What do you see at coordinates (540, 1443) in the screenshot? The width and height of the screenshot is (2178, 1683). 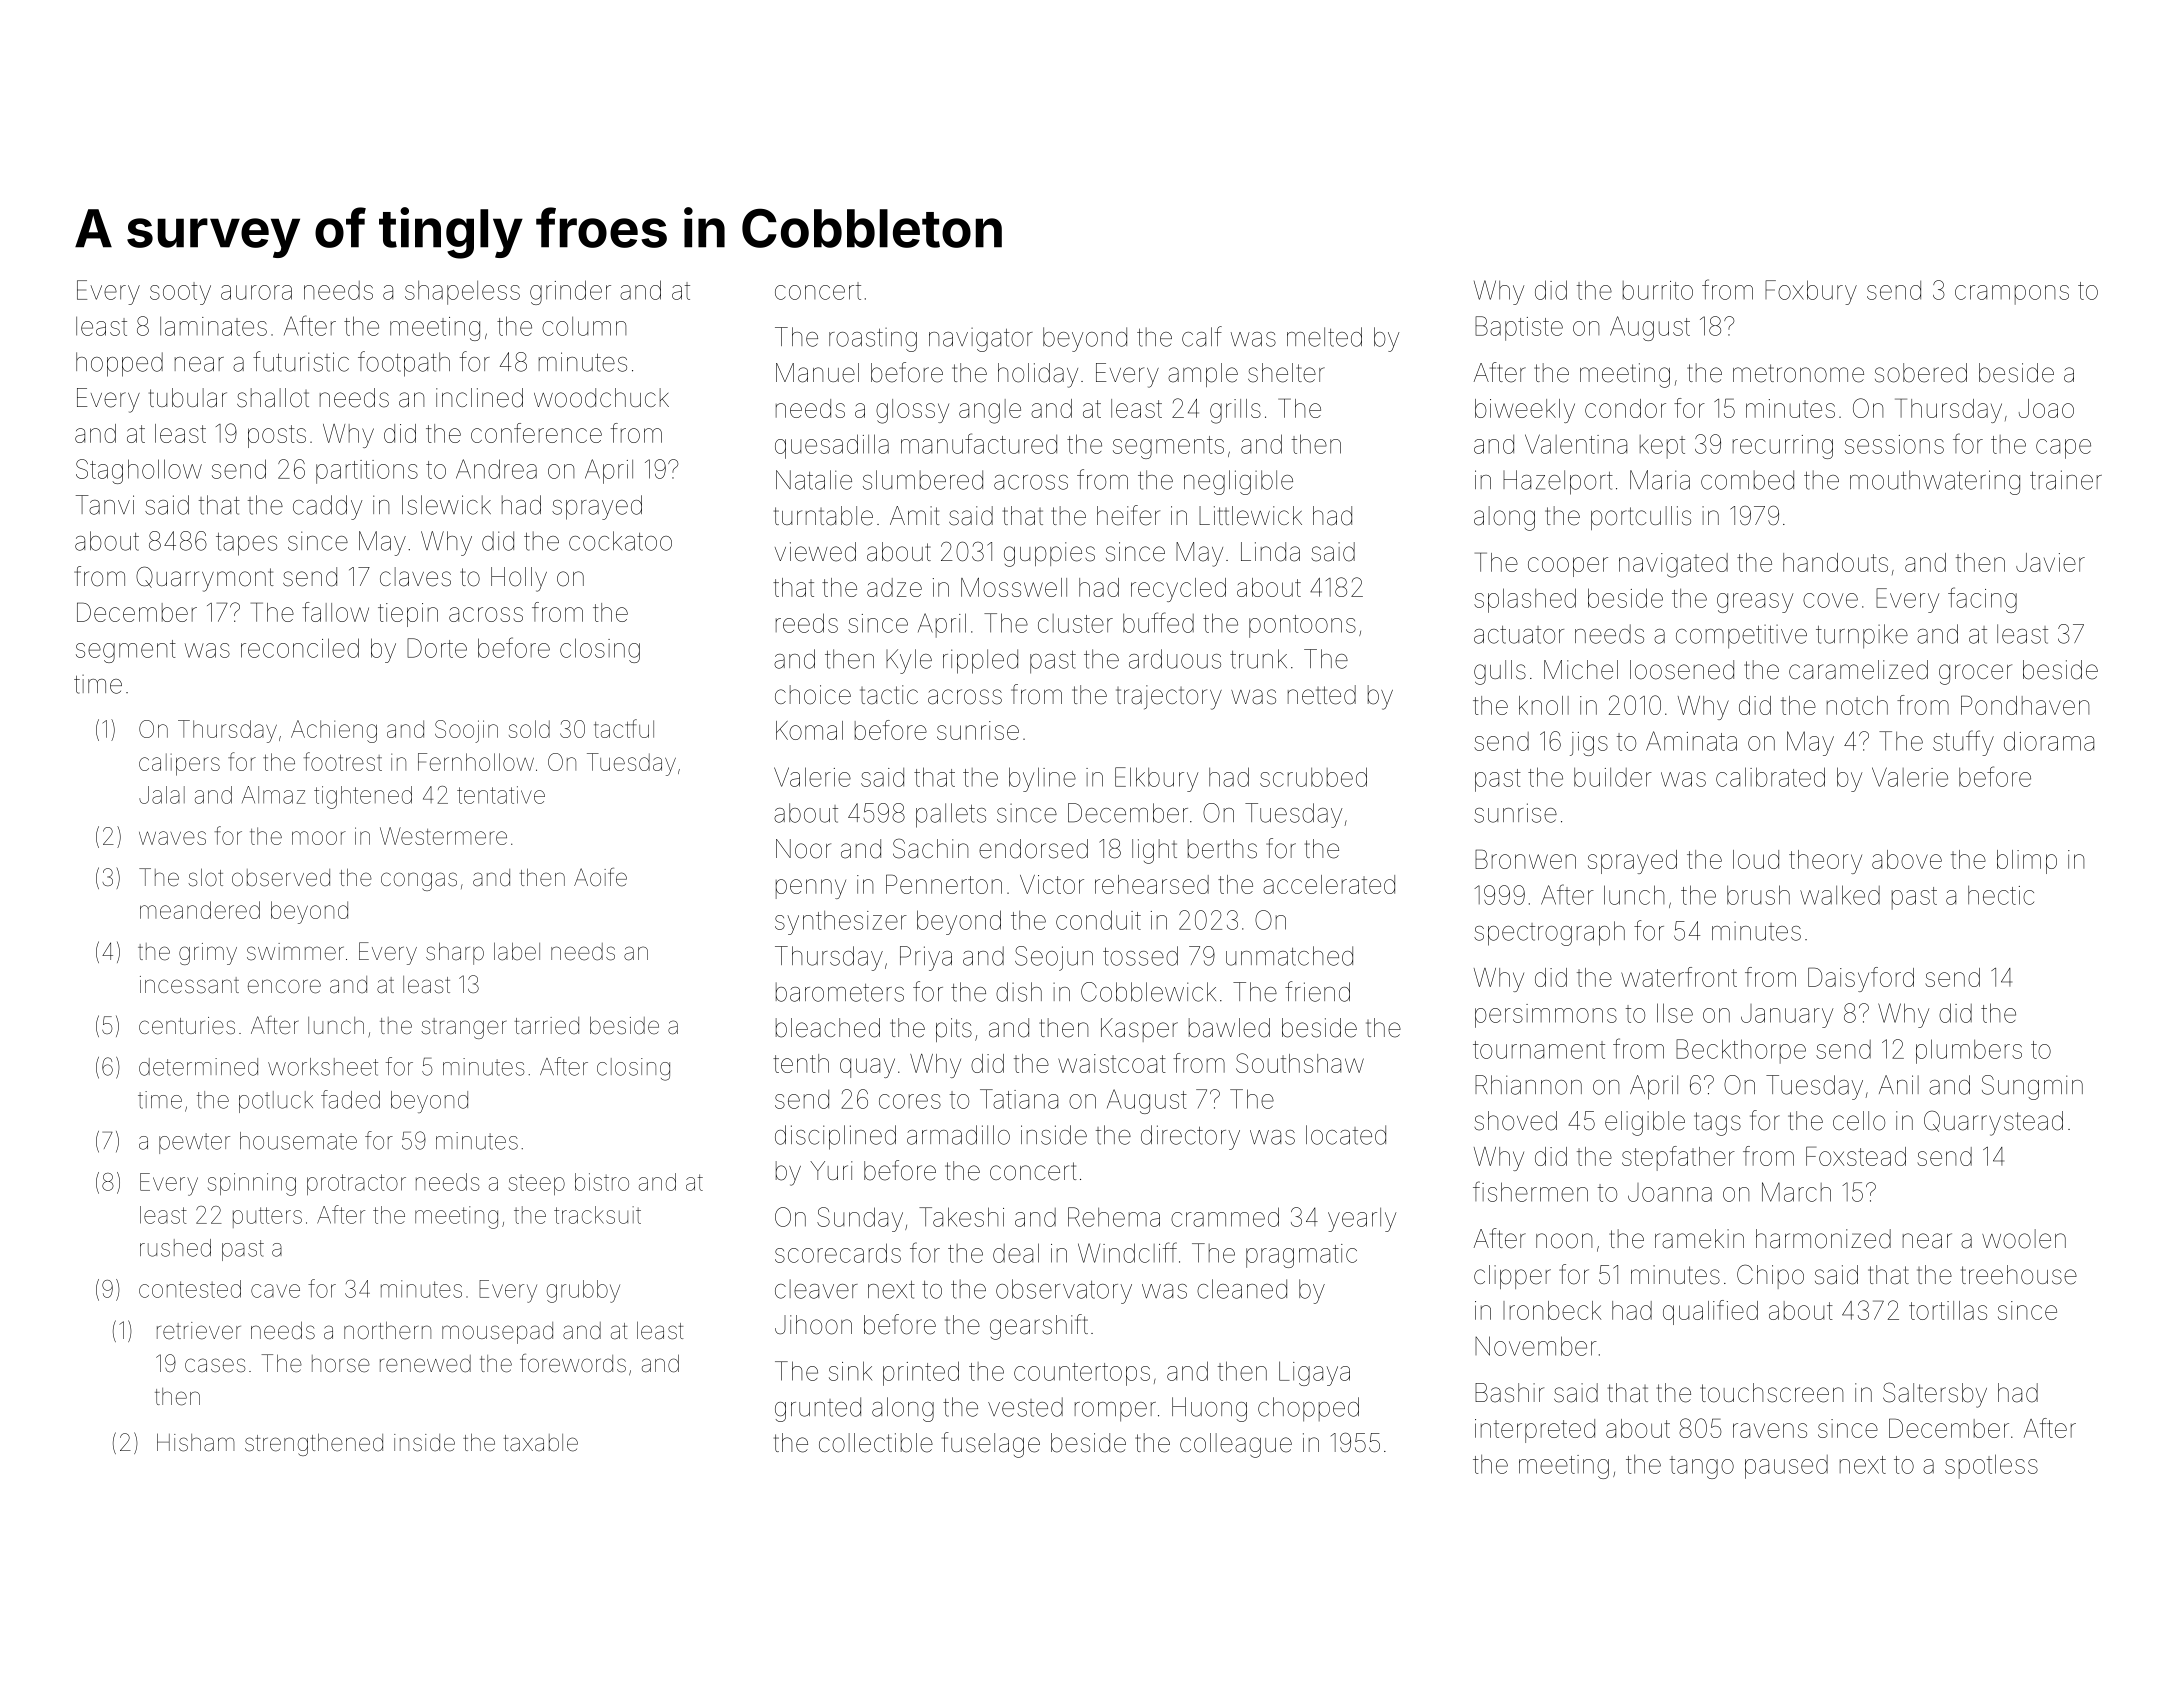 I see `taxable` at bounding box center [540, 1443].
